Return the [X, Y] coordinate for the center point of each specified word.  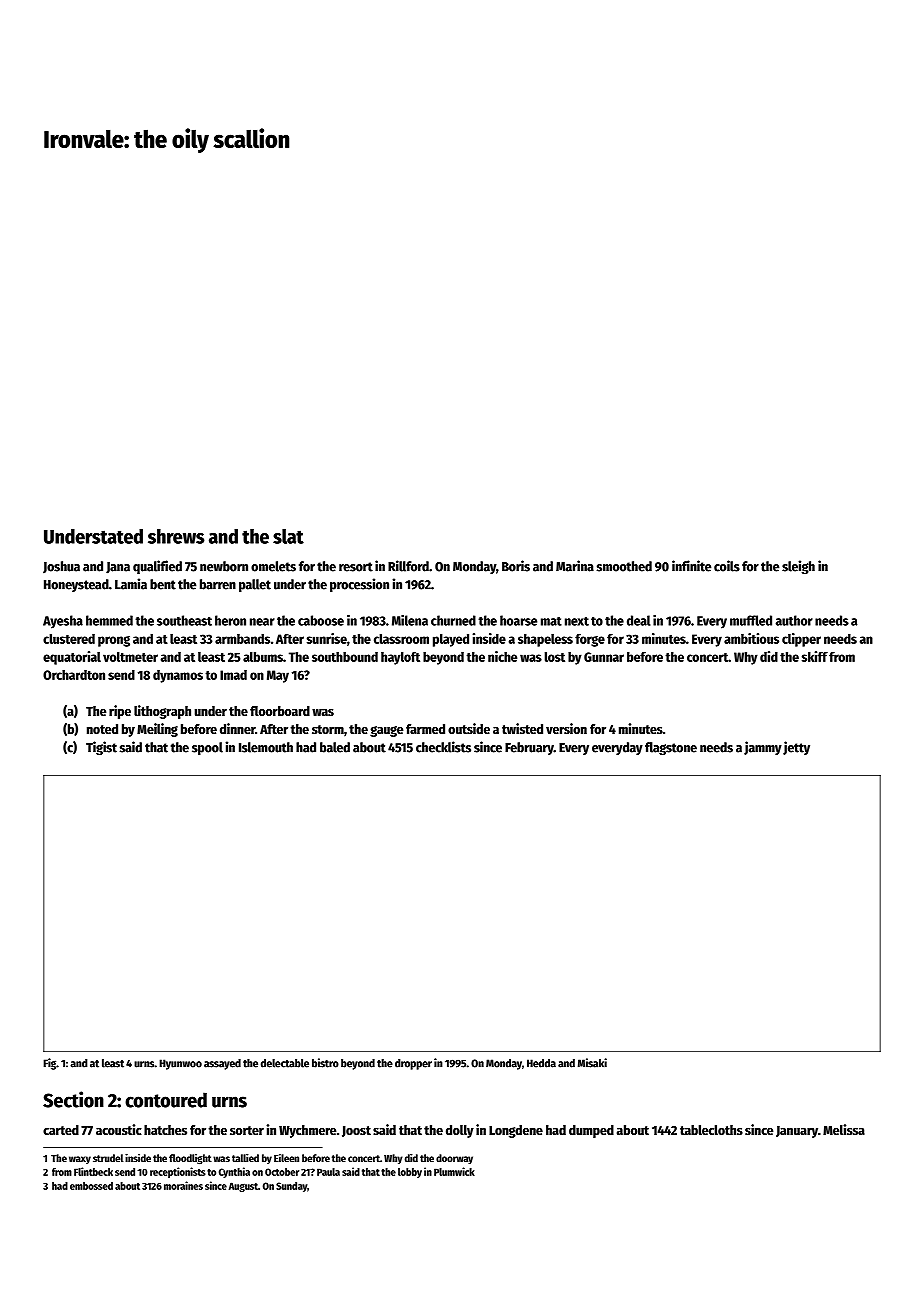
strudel [108, 1158]
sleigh [798, 567]
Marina [575, 566]
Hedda [541, 1063]
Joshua [61, 567]
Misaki [592, 1063]
